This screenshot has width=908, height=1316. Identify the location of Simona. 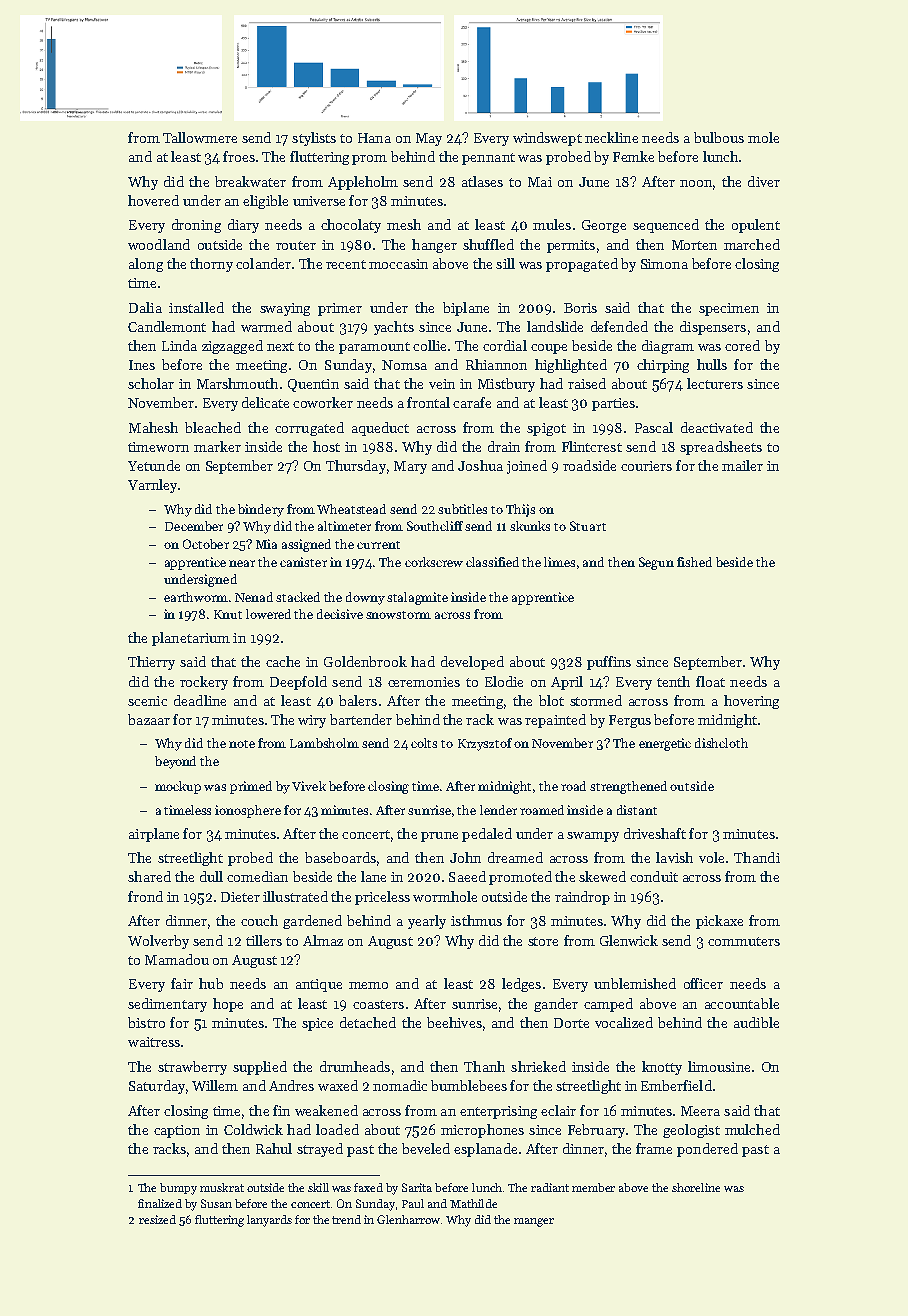
(664, 264).
